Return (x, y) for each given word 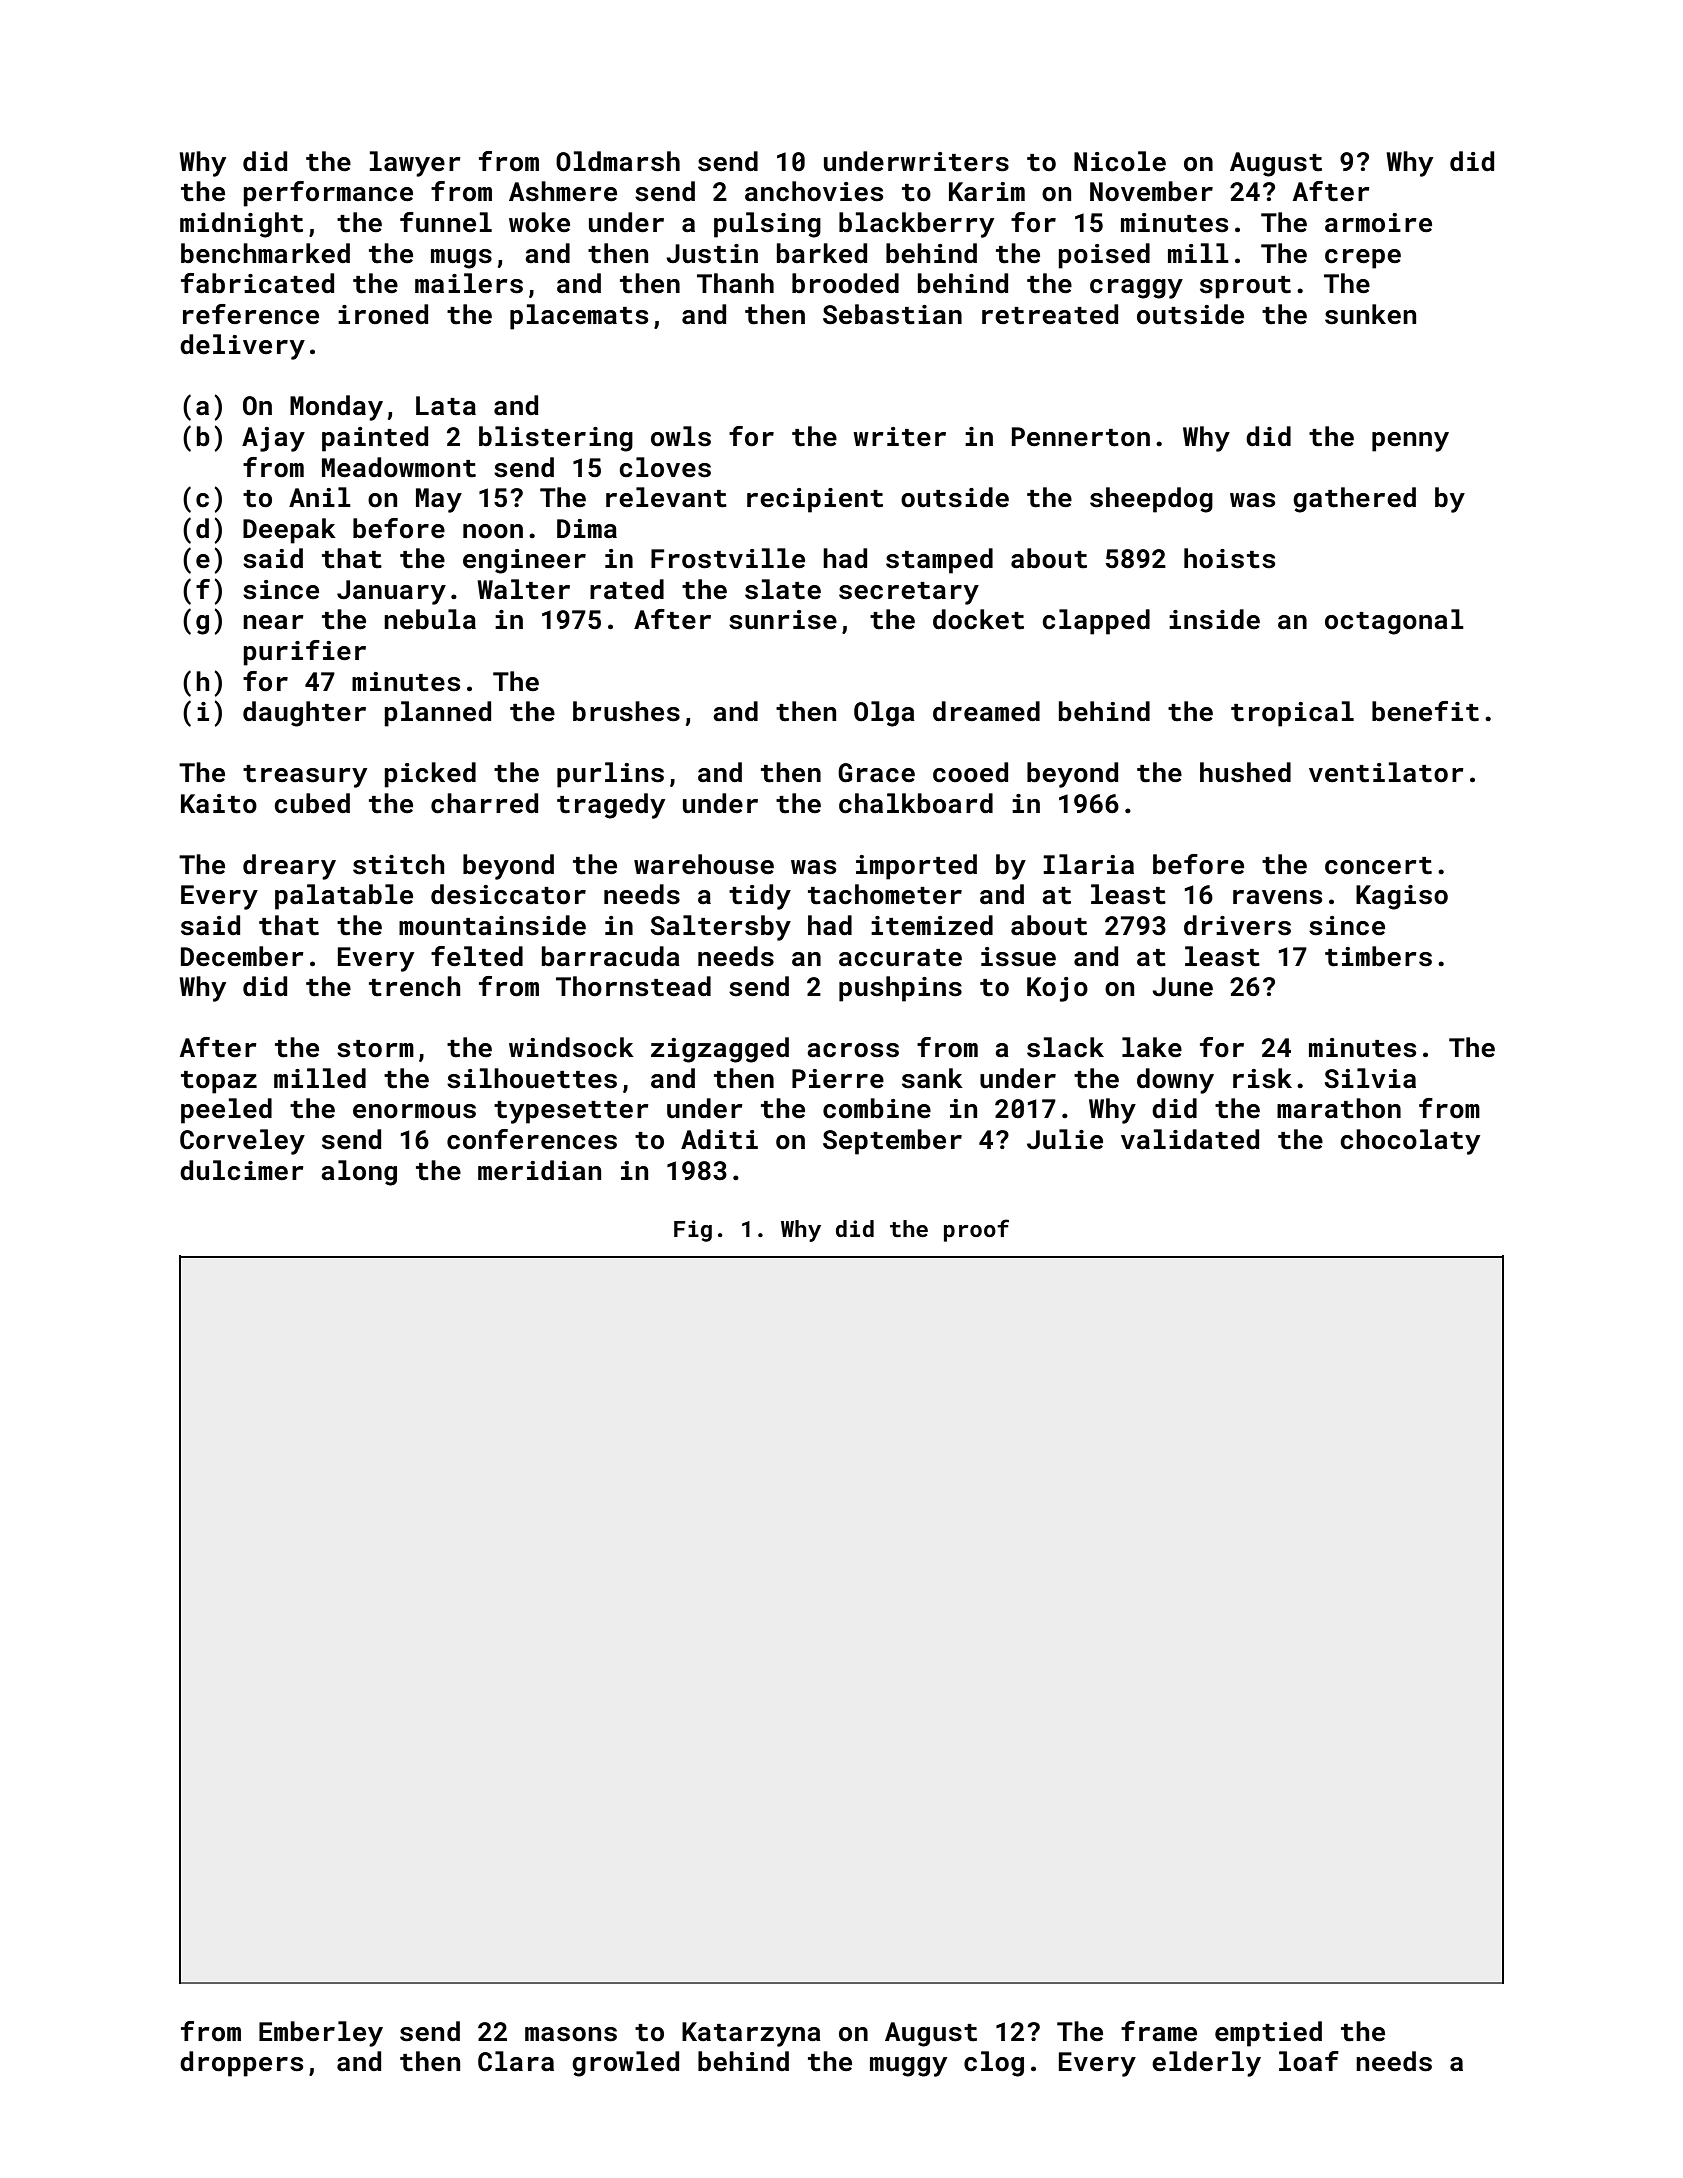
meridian (539, 1170)
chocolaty (1410, 1142)
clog (994, 2064)
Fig (693, 1231)
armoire (1378, 223)
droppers (241, 2064)
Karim (987, 192)
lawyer (415, 164)
